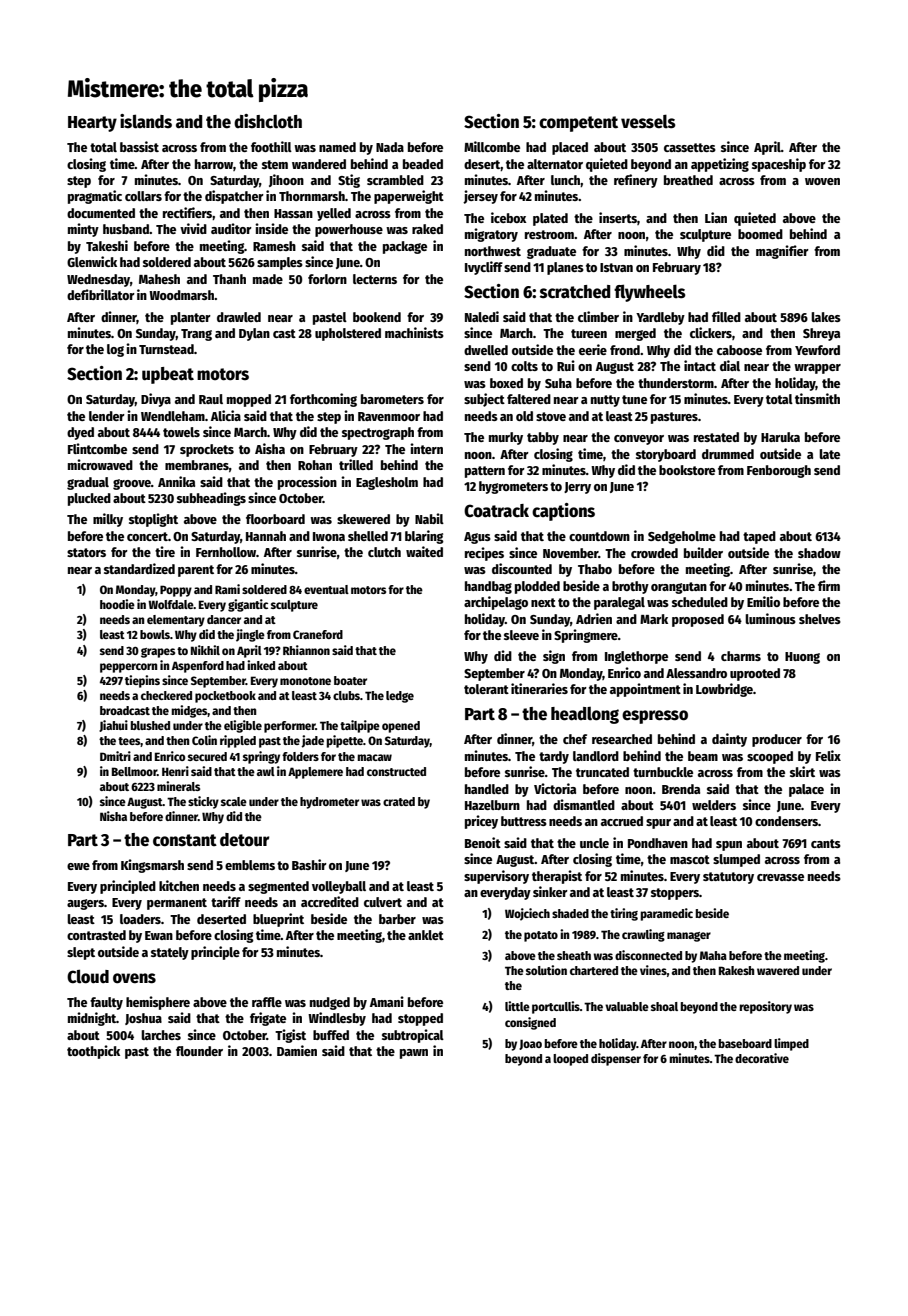  I want to click on Joshua, so click(143, 1019).
